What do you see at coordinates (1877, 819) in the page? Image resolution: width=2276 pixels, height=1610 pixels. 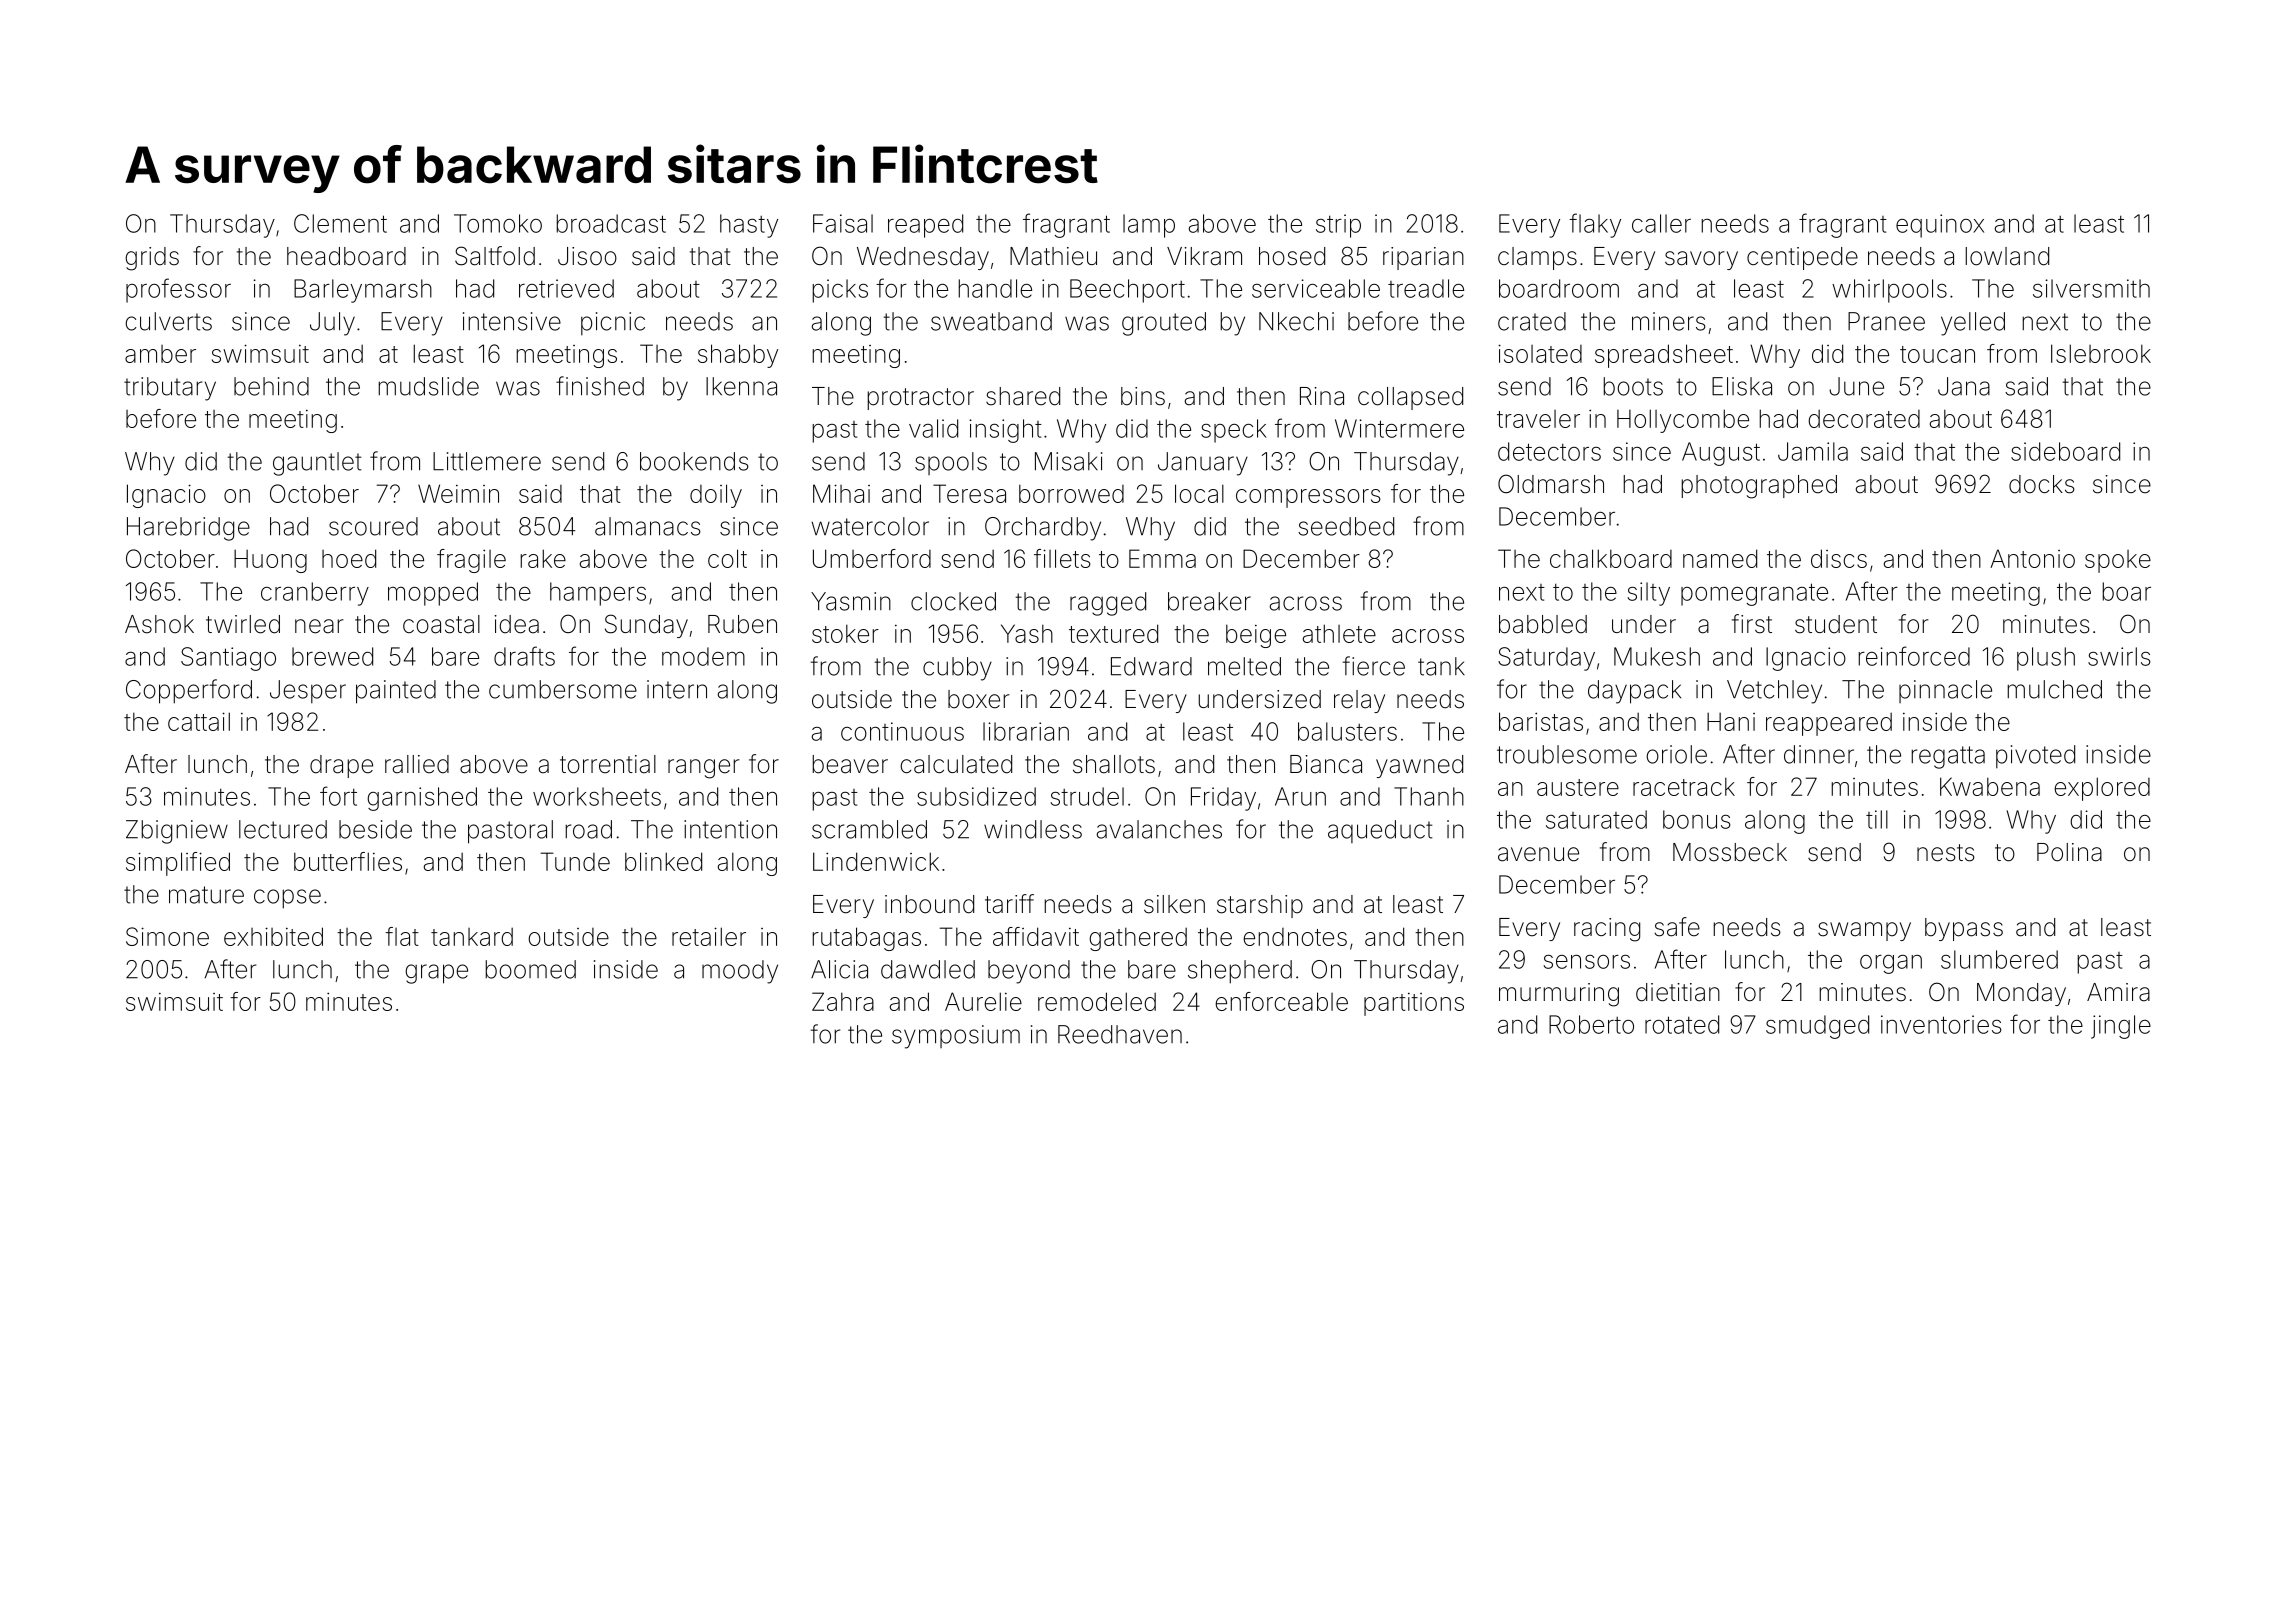 I see `till` at bounding box center [1877, 819].
